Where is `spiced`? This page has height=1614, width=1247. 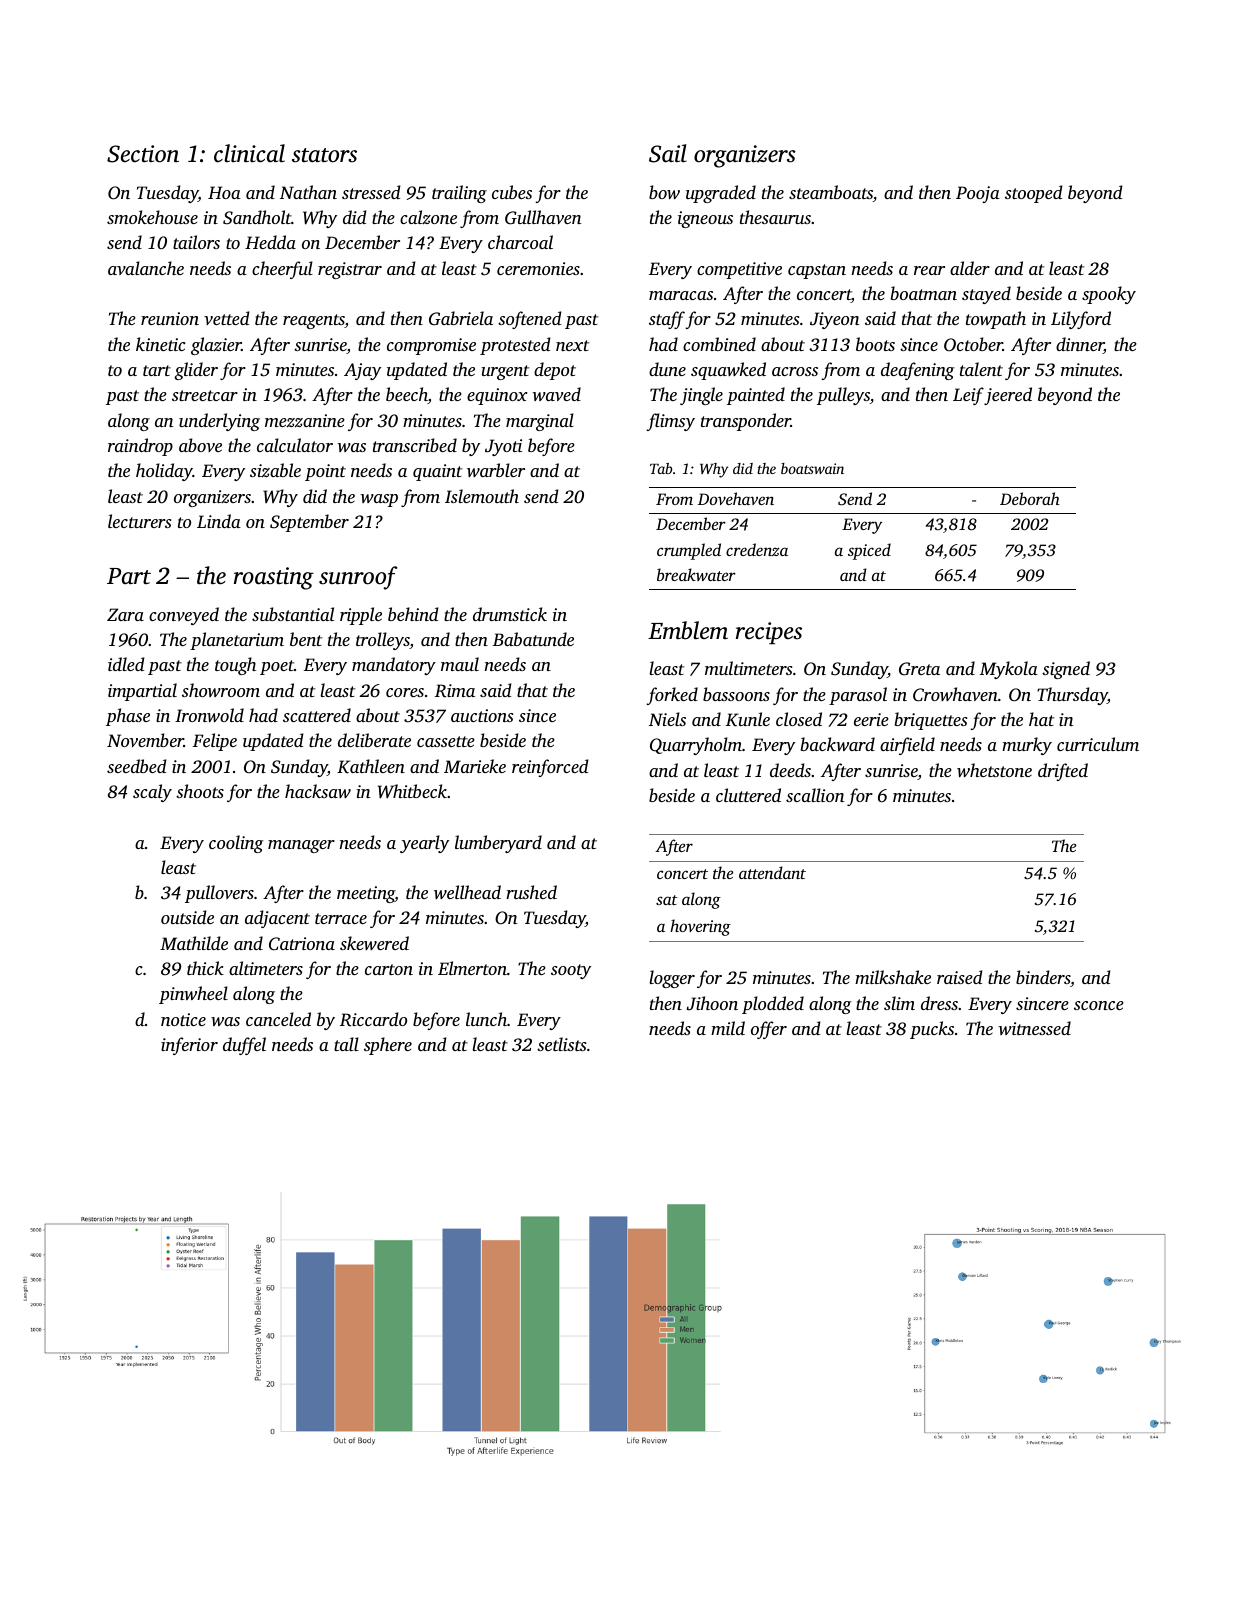
spiced is located at coordinates (869, 551).
